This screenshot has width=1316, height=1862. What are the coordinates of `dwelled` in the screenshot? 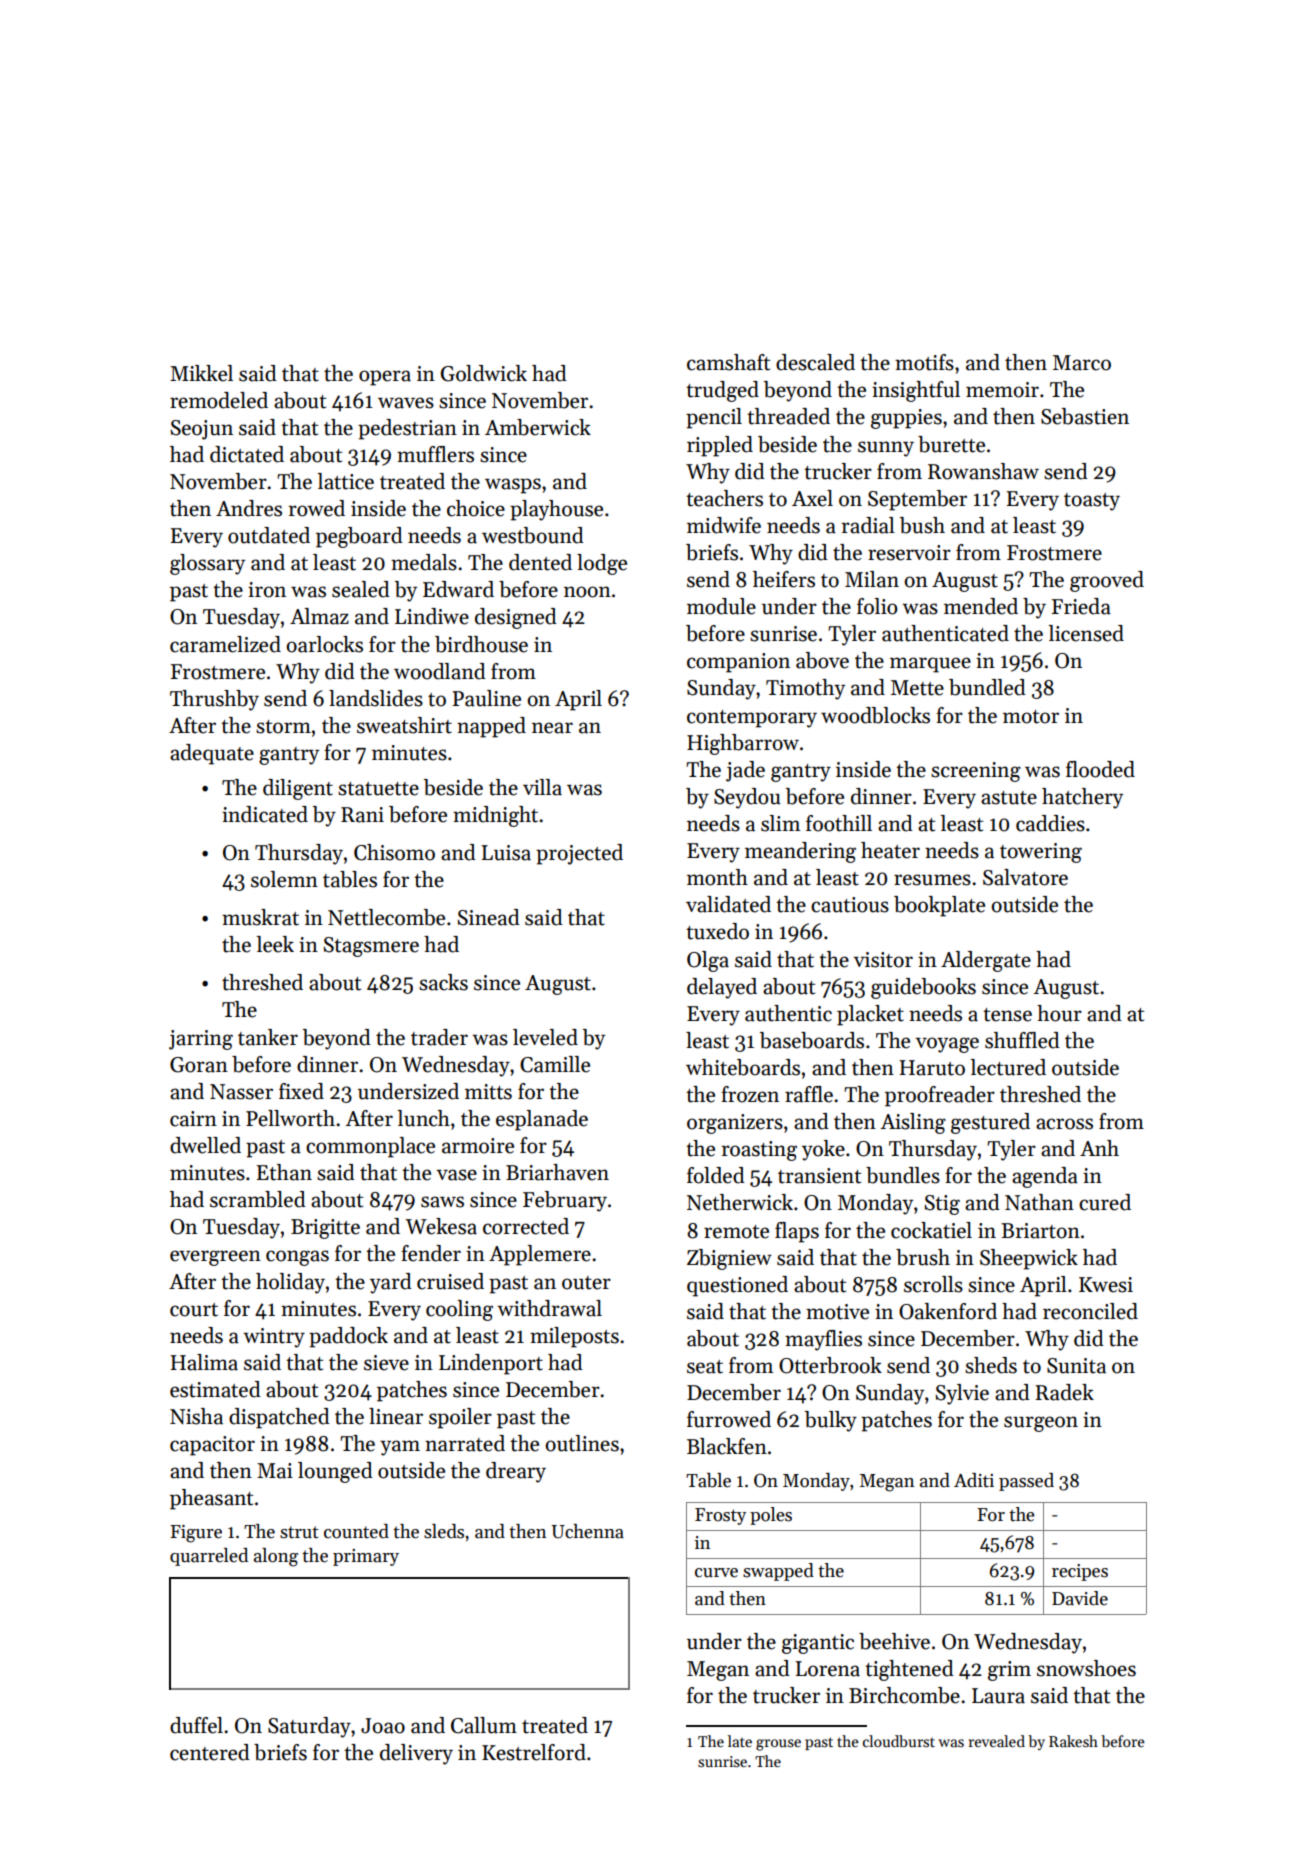 It's located at (205, 1145).
